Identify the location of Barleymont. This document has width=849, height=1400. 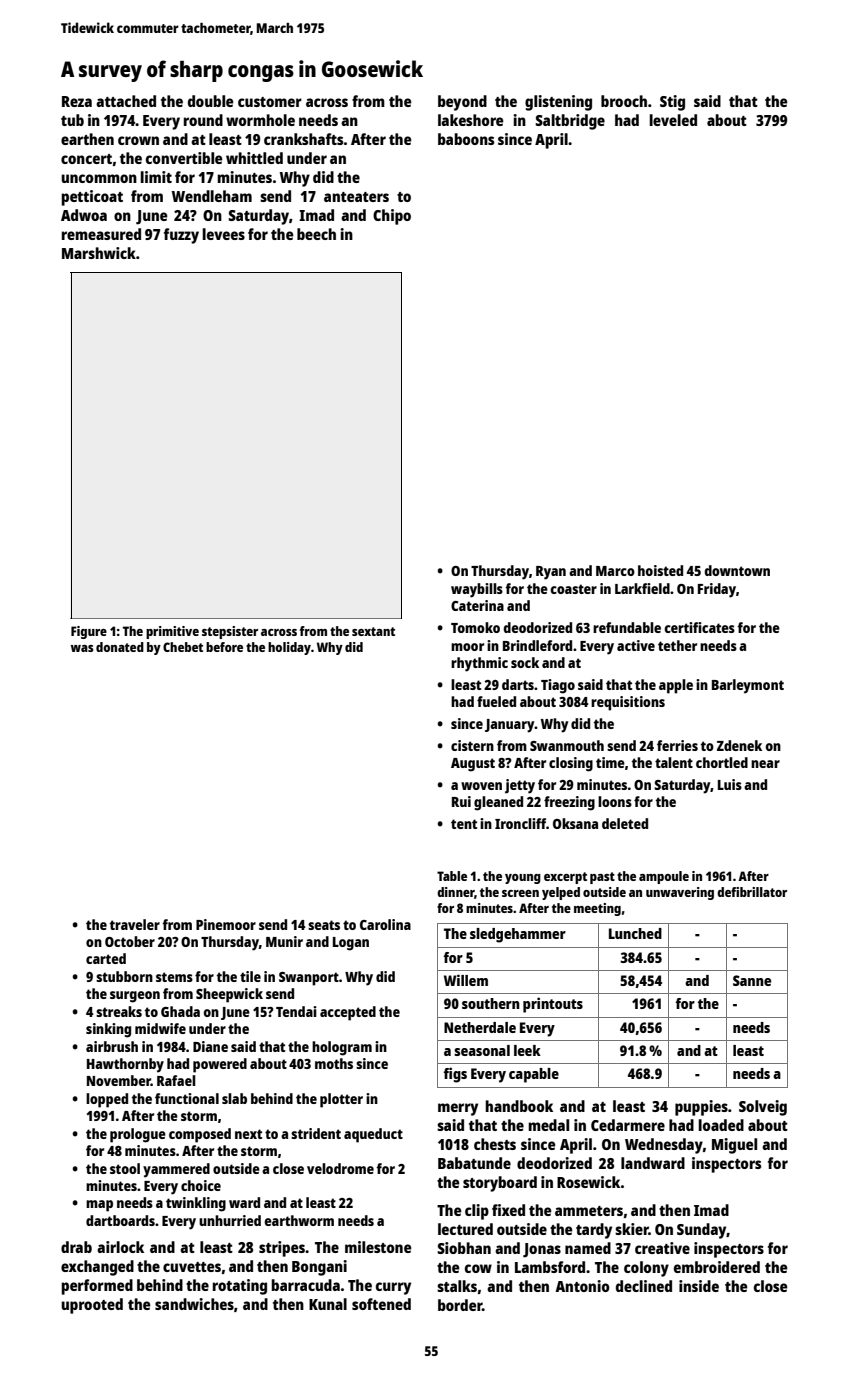
(748, 686).
